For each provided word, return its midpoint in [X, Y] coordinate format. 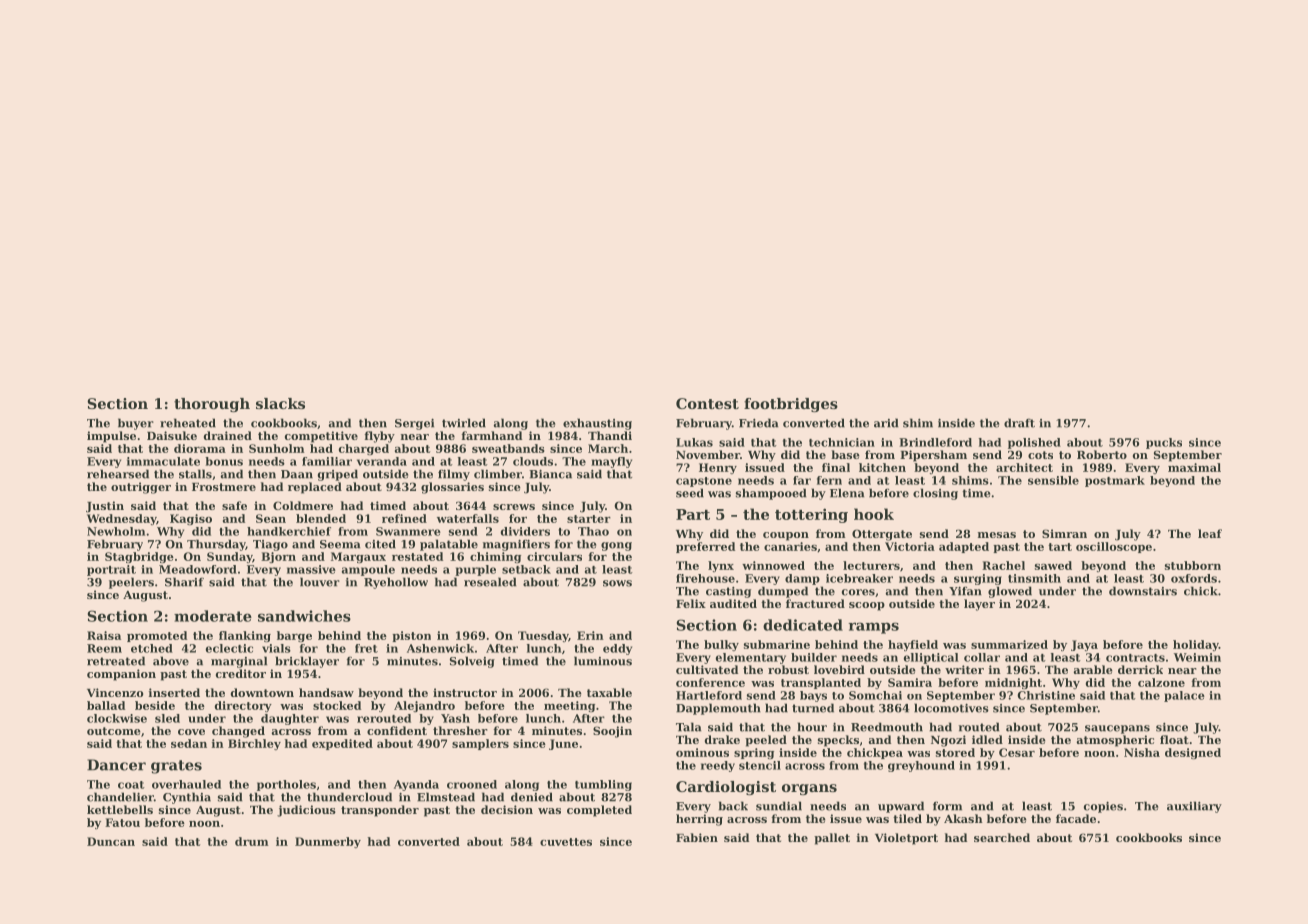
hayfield [913, 645]
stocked [337, 705]
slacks [280, 403]
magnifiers [516, 545]
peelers [131, 583]
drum [252, 841]
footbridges [791, 405]
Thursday [216, 545]
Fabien [697, 837]
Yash [455, 718]
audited [733, 603]
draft [1019, 423]
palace [1184, 696]
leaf [1210, 533]
